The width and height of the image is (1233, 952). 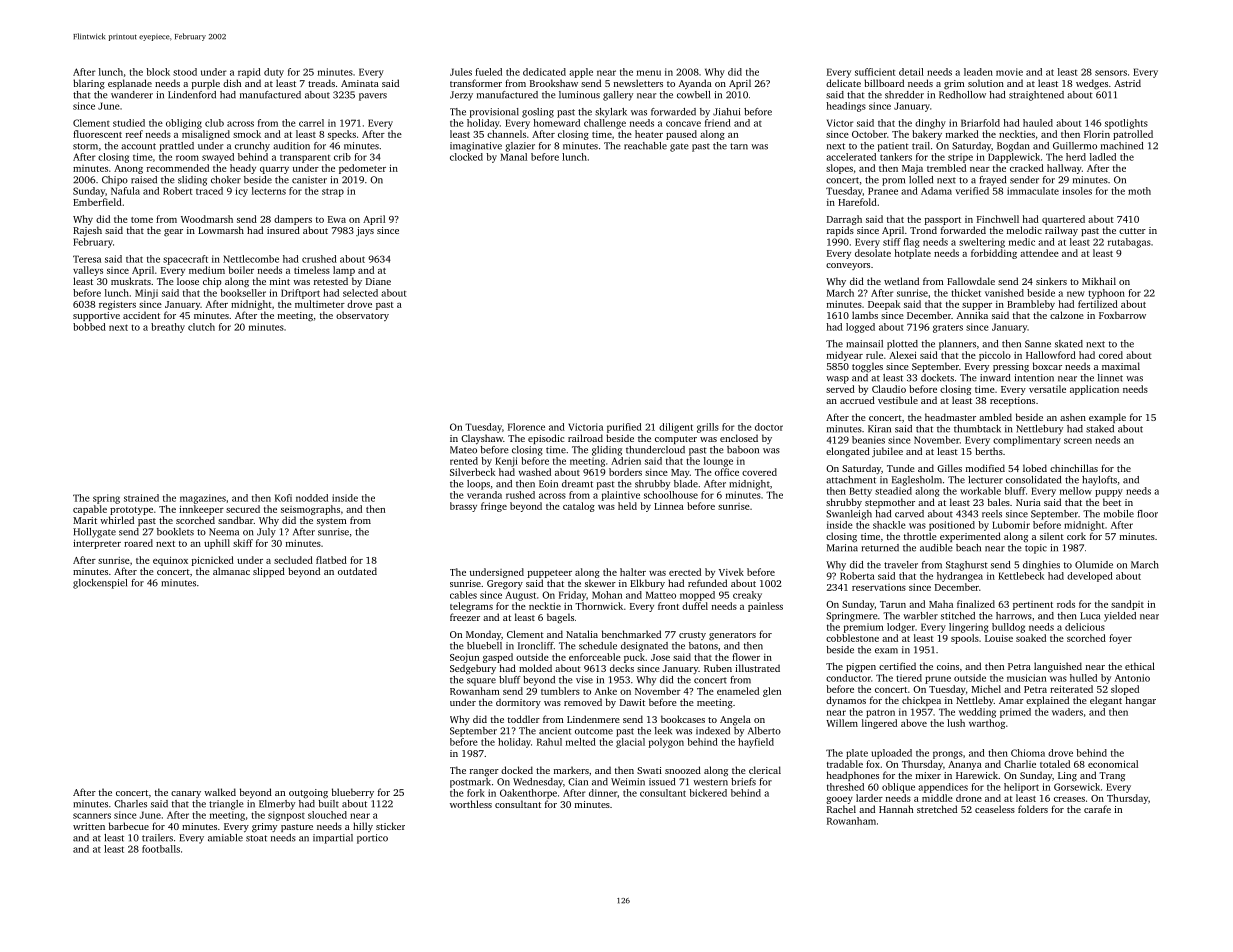 I want to click on floor, so click(x=1147, y=514).
